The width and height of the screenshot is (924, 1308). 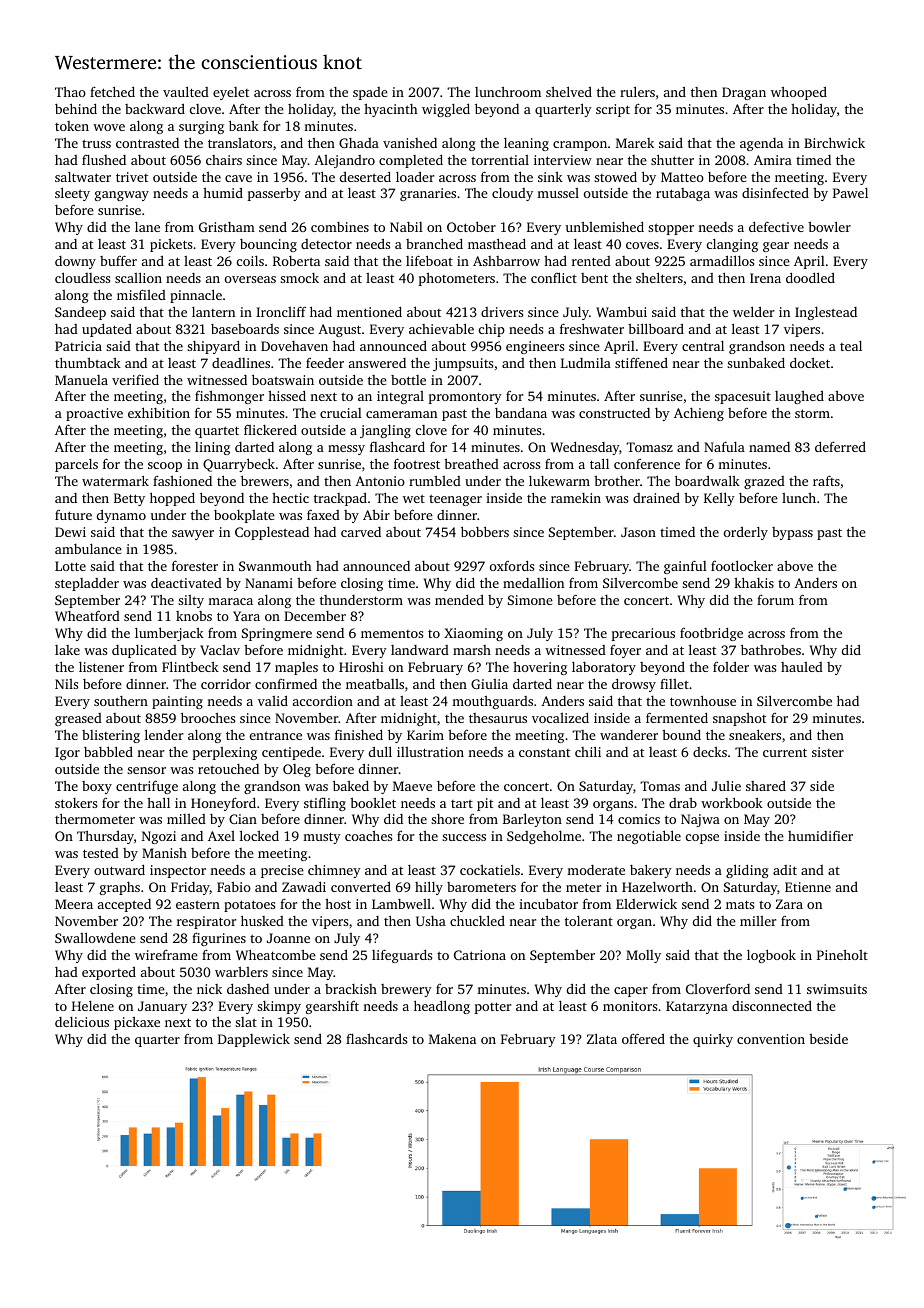 What do you see at coordinates (112, 91) in the screenshot?
I see `fetched` at bounding box center [112, 91].
